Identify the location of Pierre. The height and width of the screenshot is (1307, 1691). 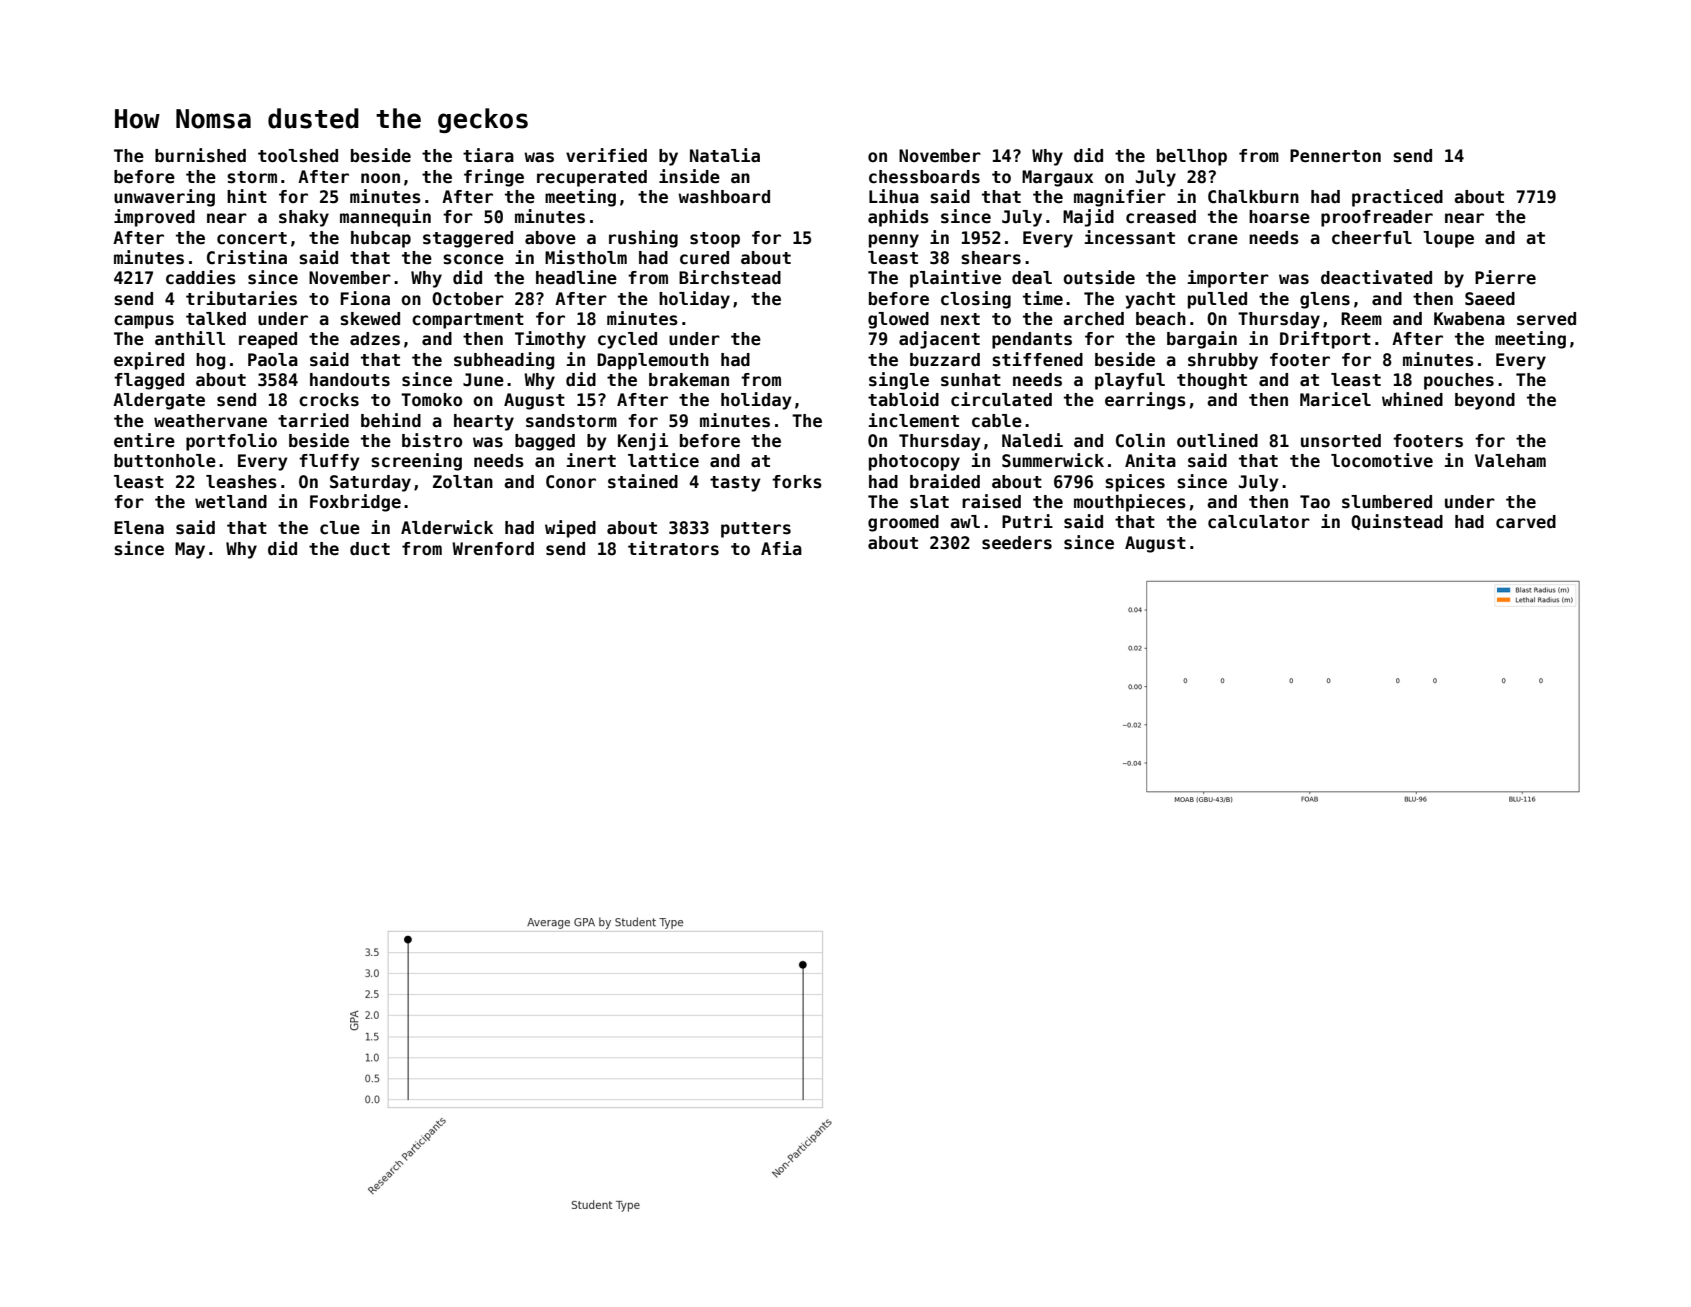
(1505, 277).
